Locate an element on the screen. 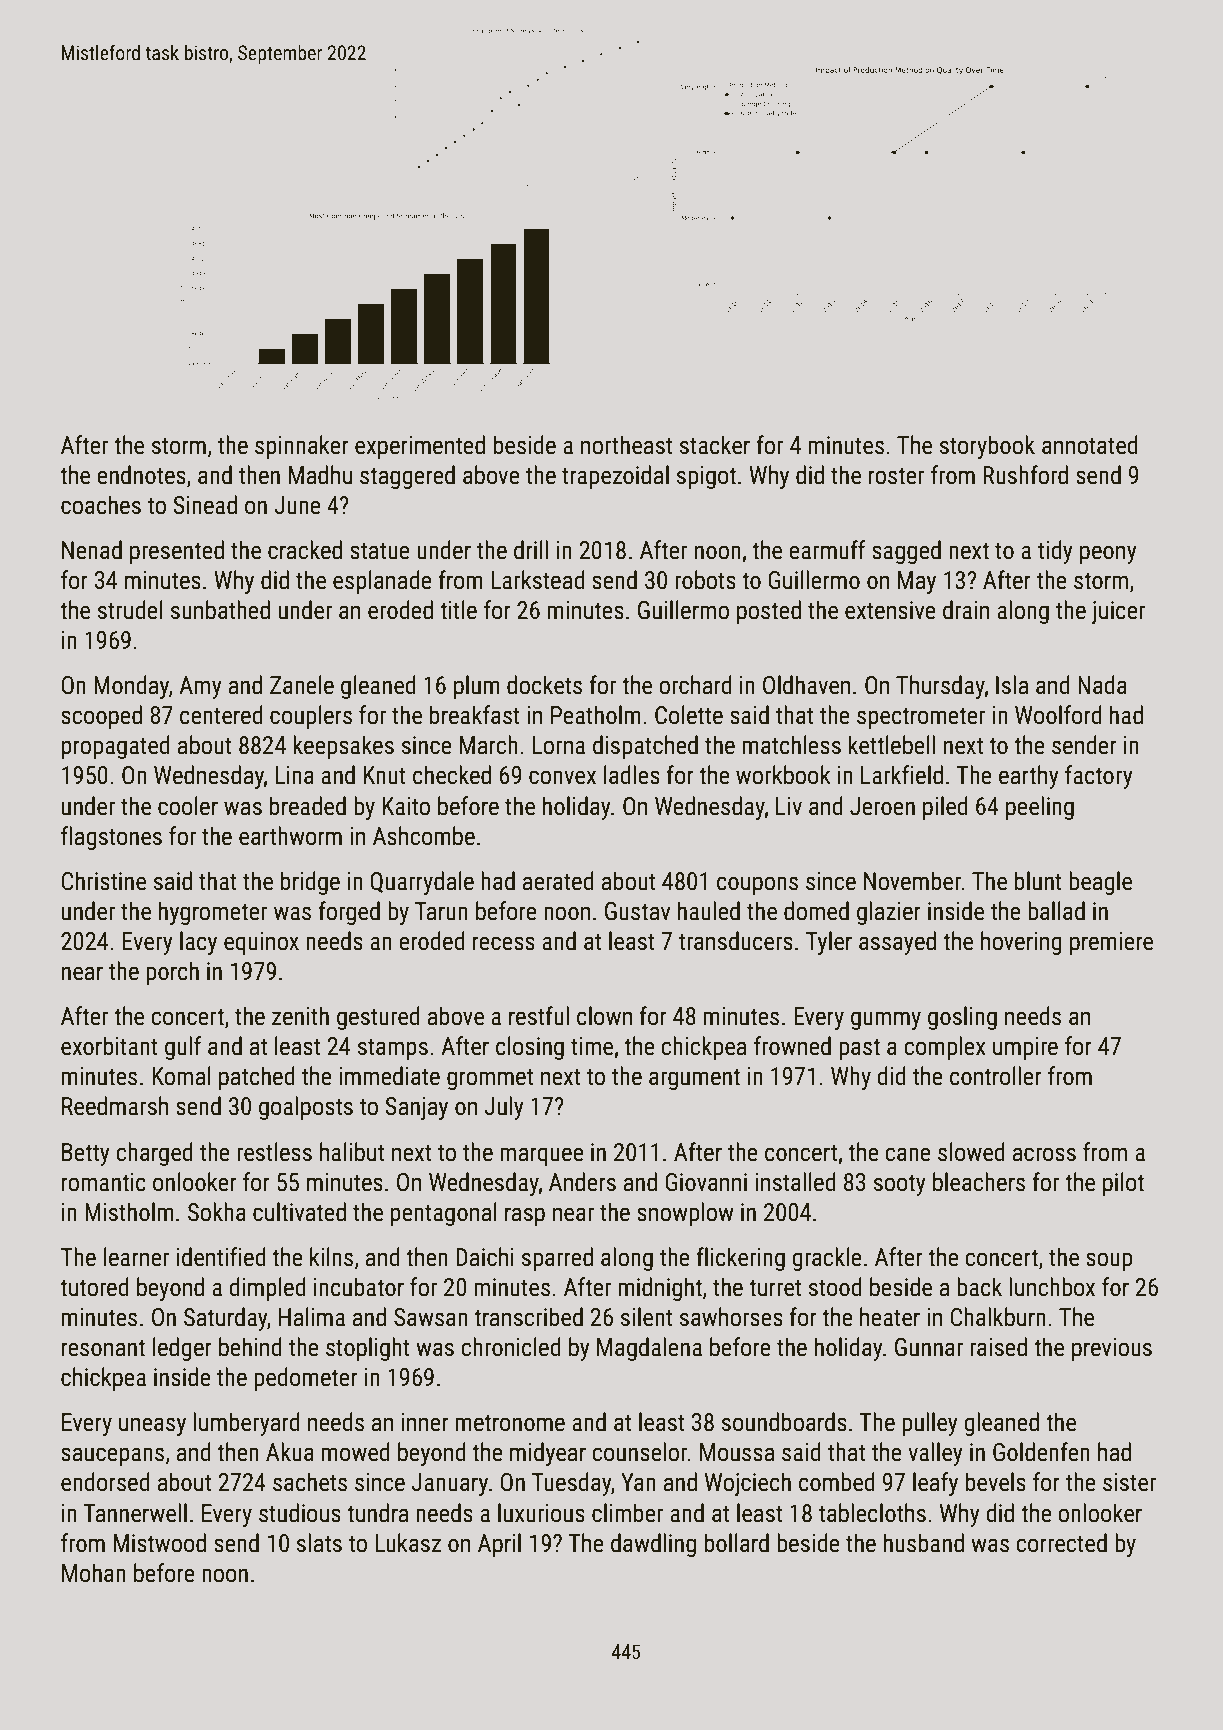 This screenshot has height=1730, width=1223. Akua is located at coordinates (290, 1452).
